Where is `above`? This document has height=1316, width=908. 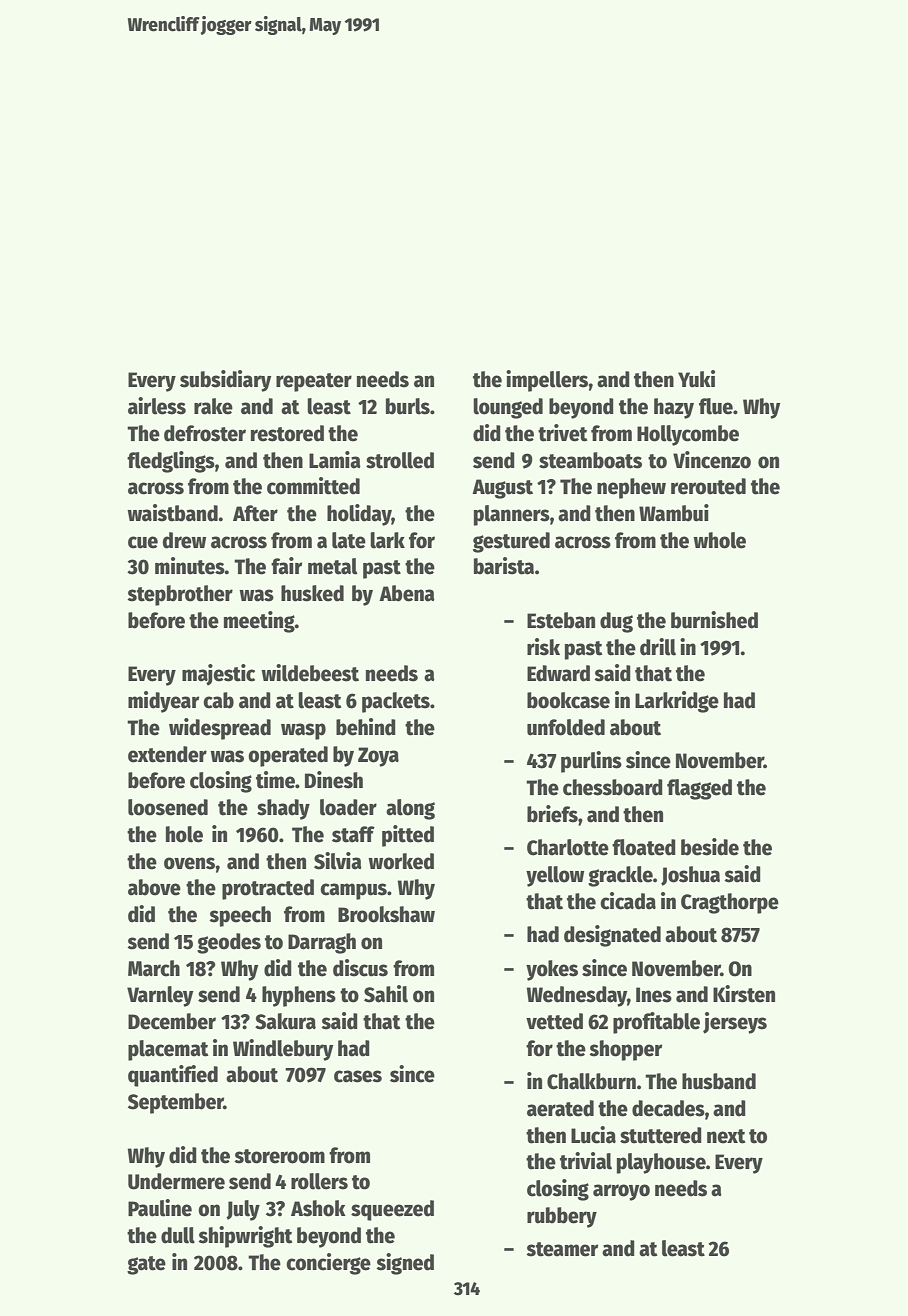 above is located at coordinates (154, 887).
